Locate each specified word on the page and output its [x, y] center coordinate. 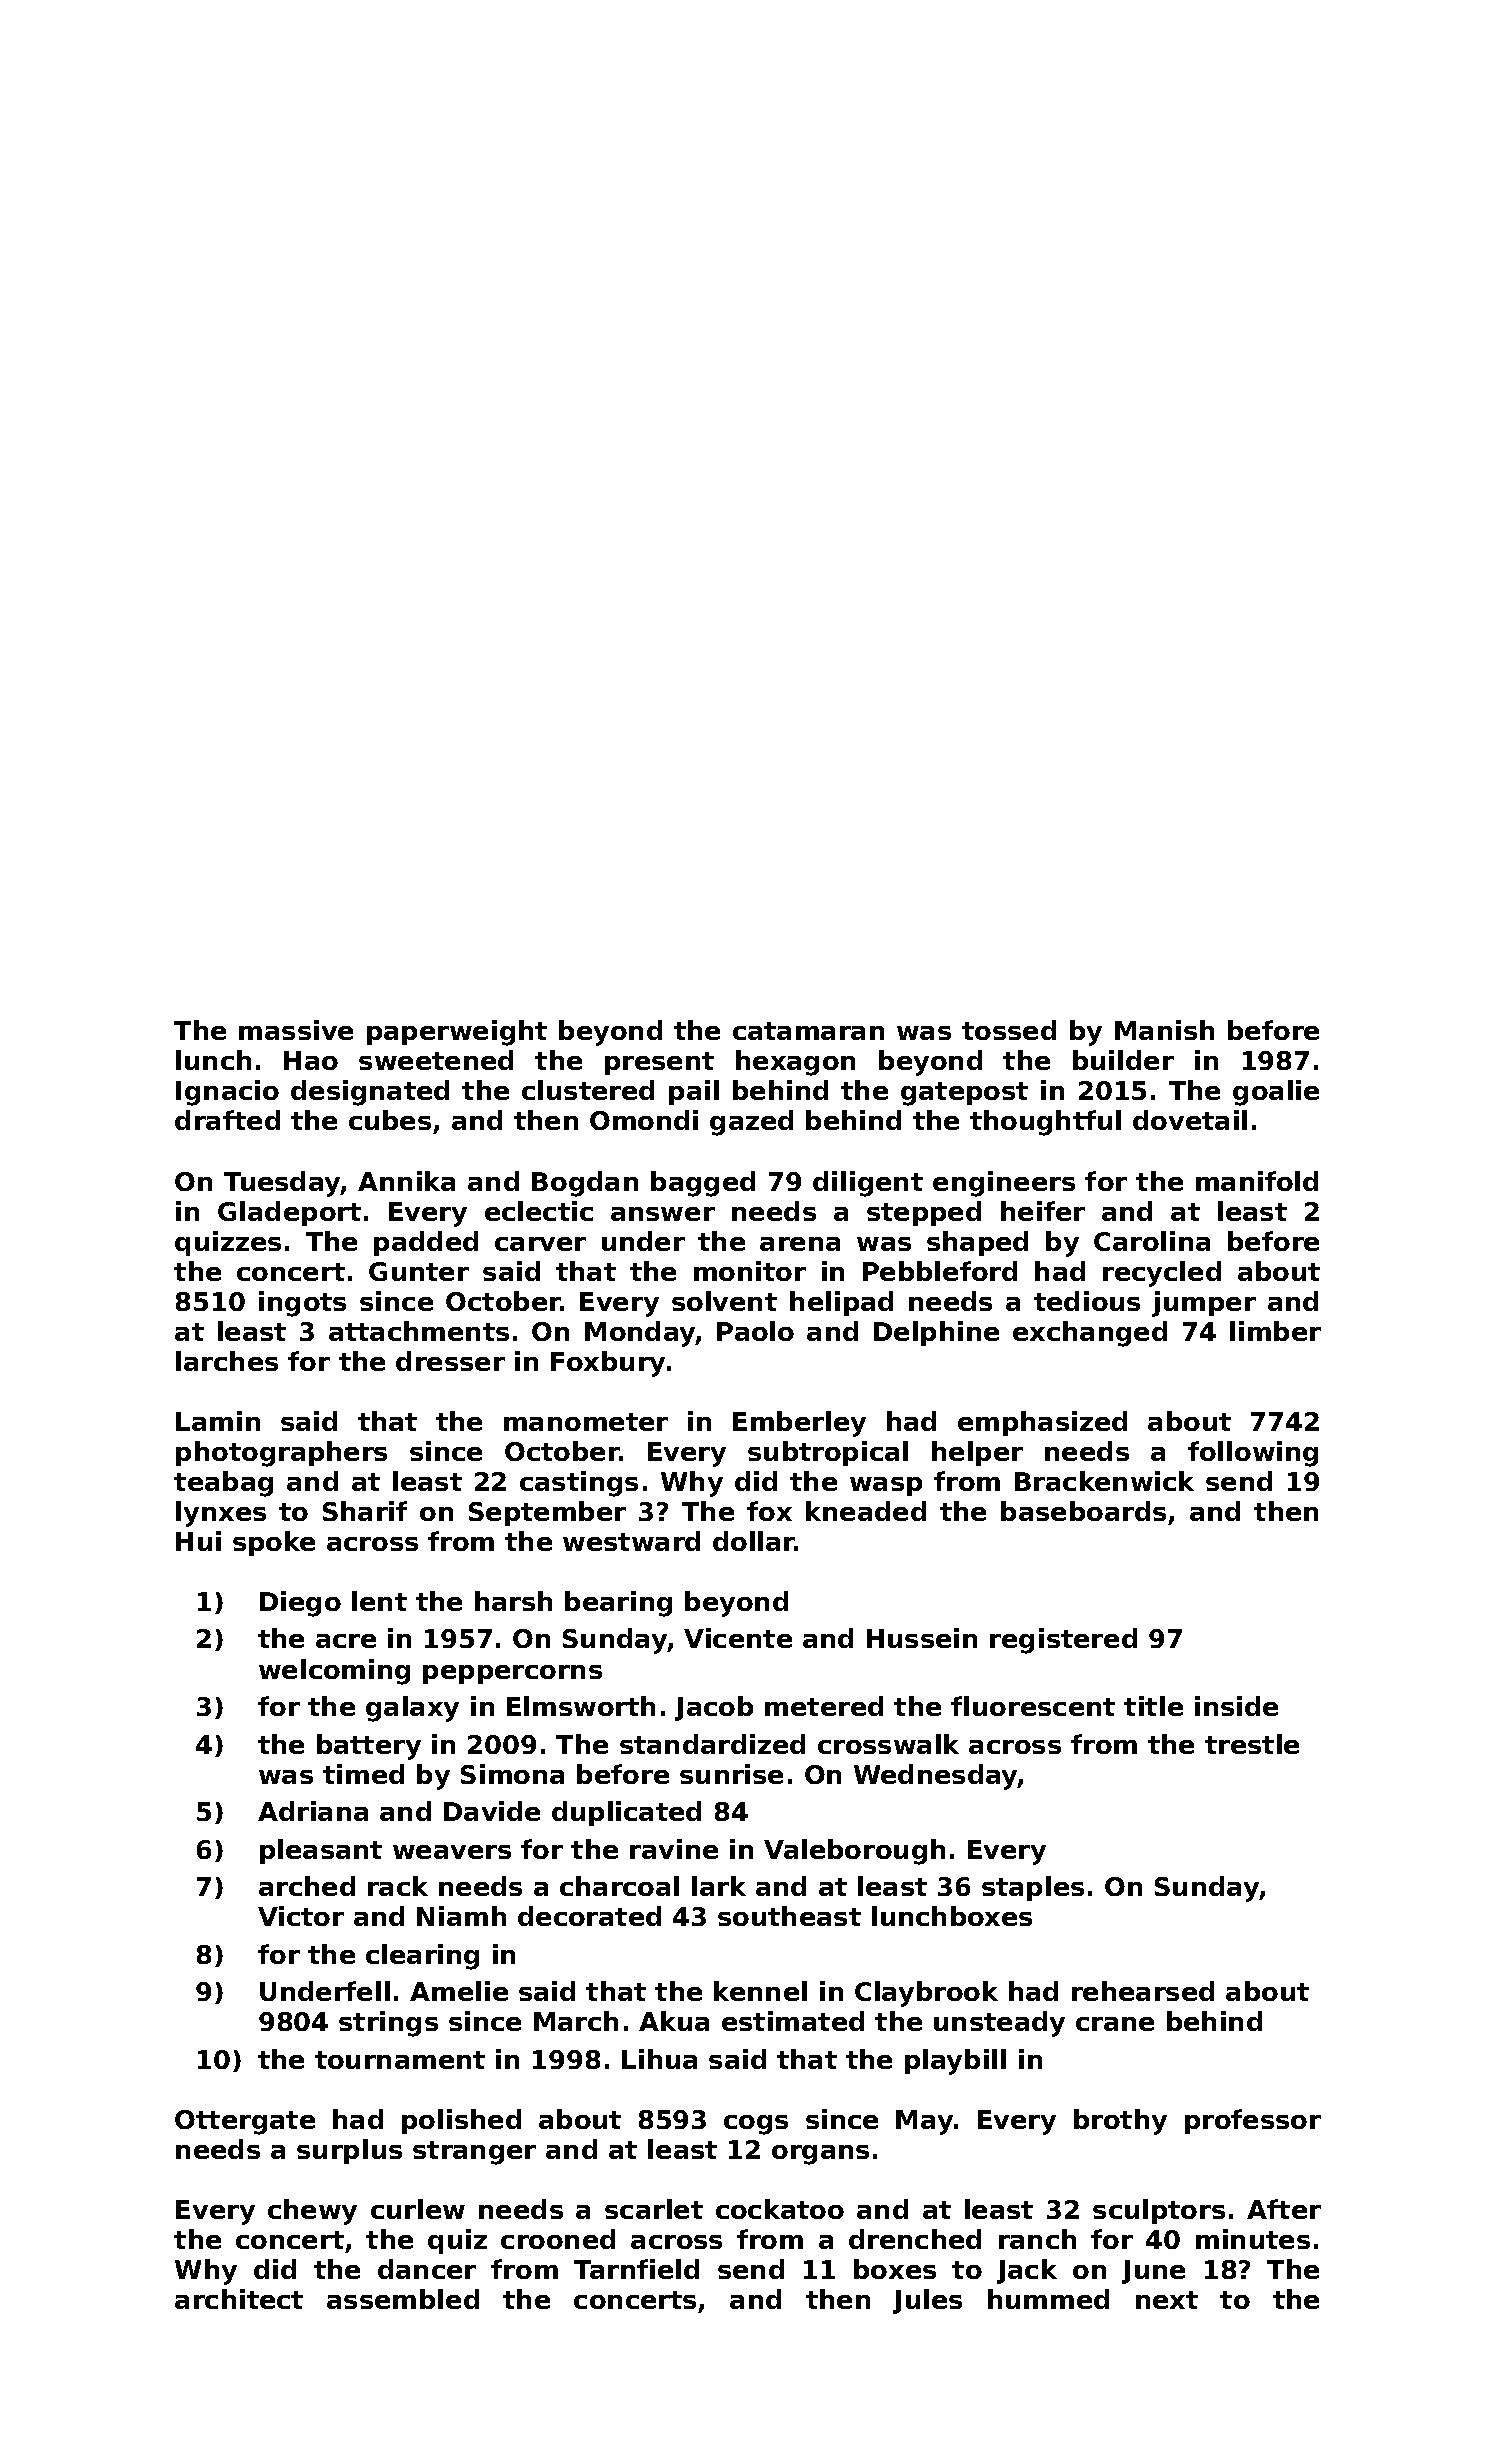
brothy [1120, 2122]
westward [631, 1541]
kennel [760, 1991]
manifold [1257, 1181]
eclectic [539, 1211]
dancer [427, 2269]
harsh [513, 1601]
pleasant [321, 1851]
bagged [703, 1184]
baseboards [1083, 1511]
